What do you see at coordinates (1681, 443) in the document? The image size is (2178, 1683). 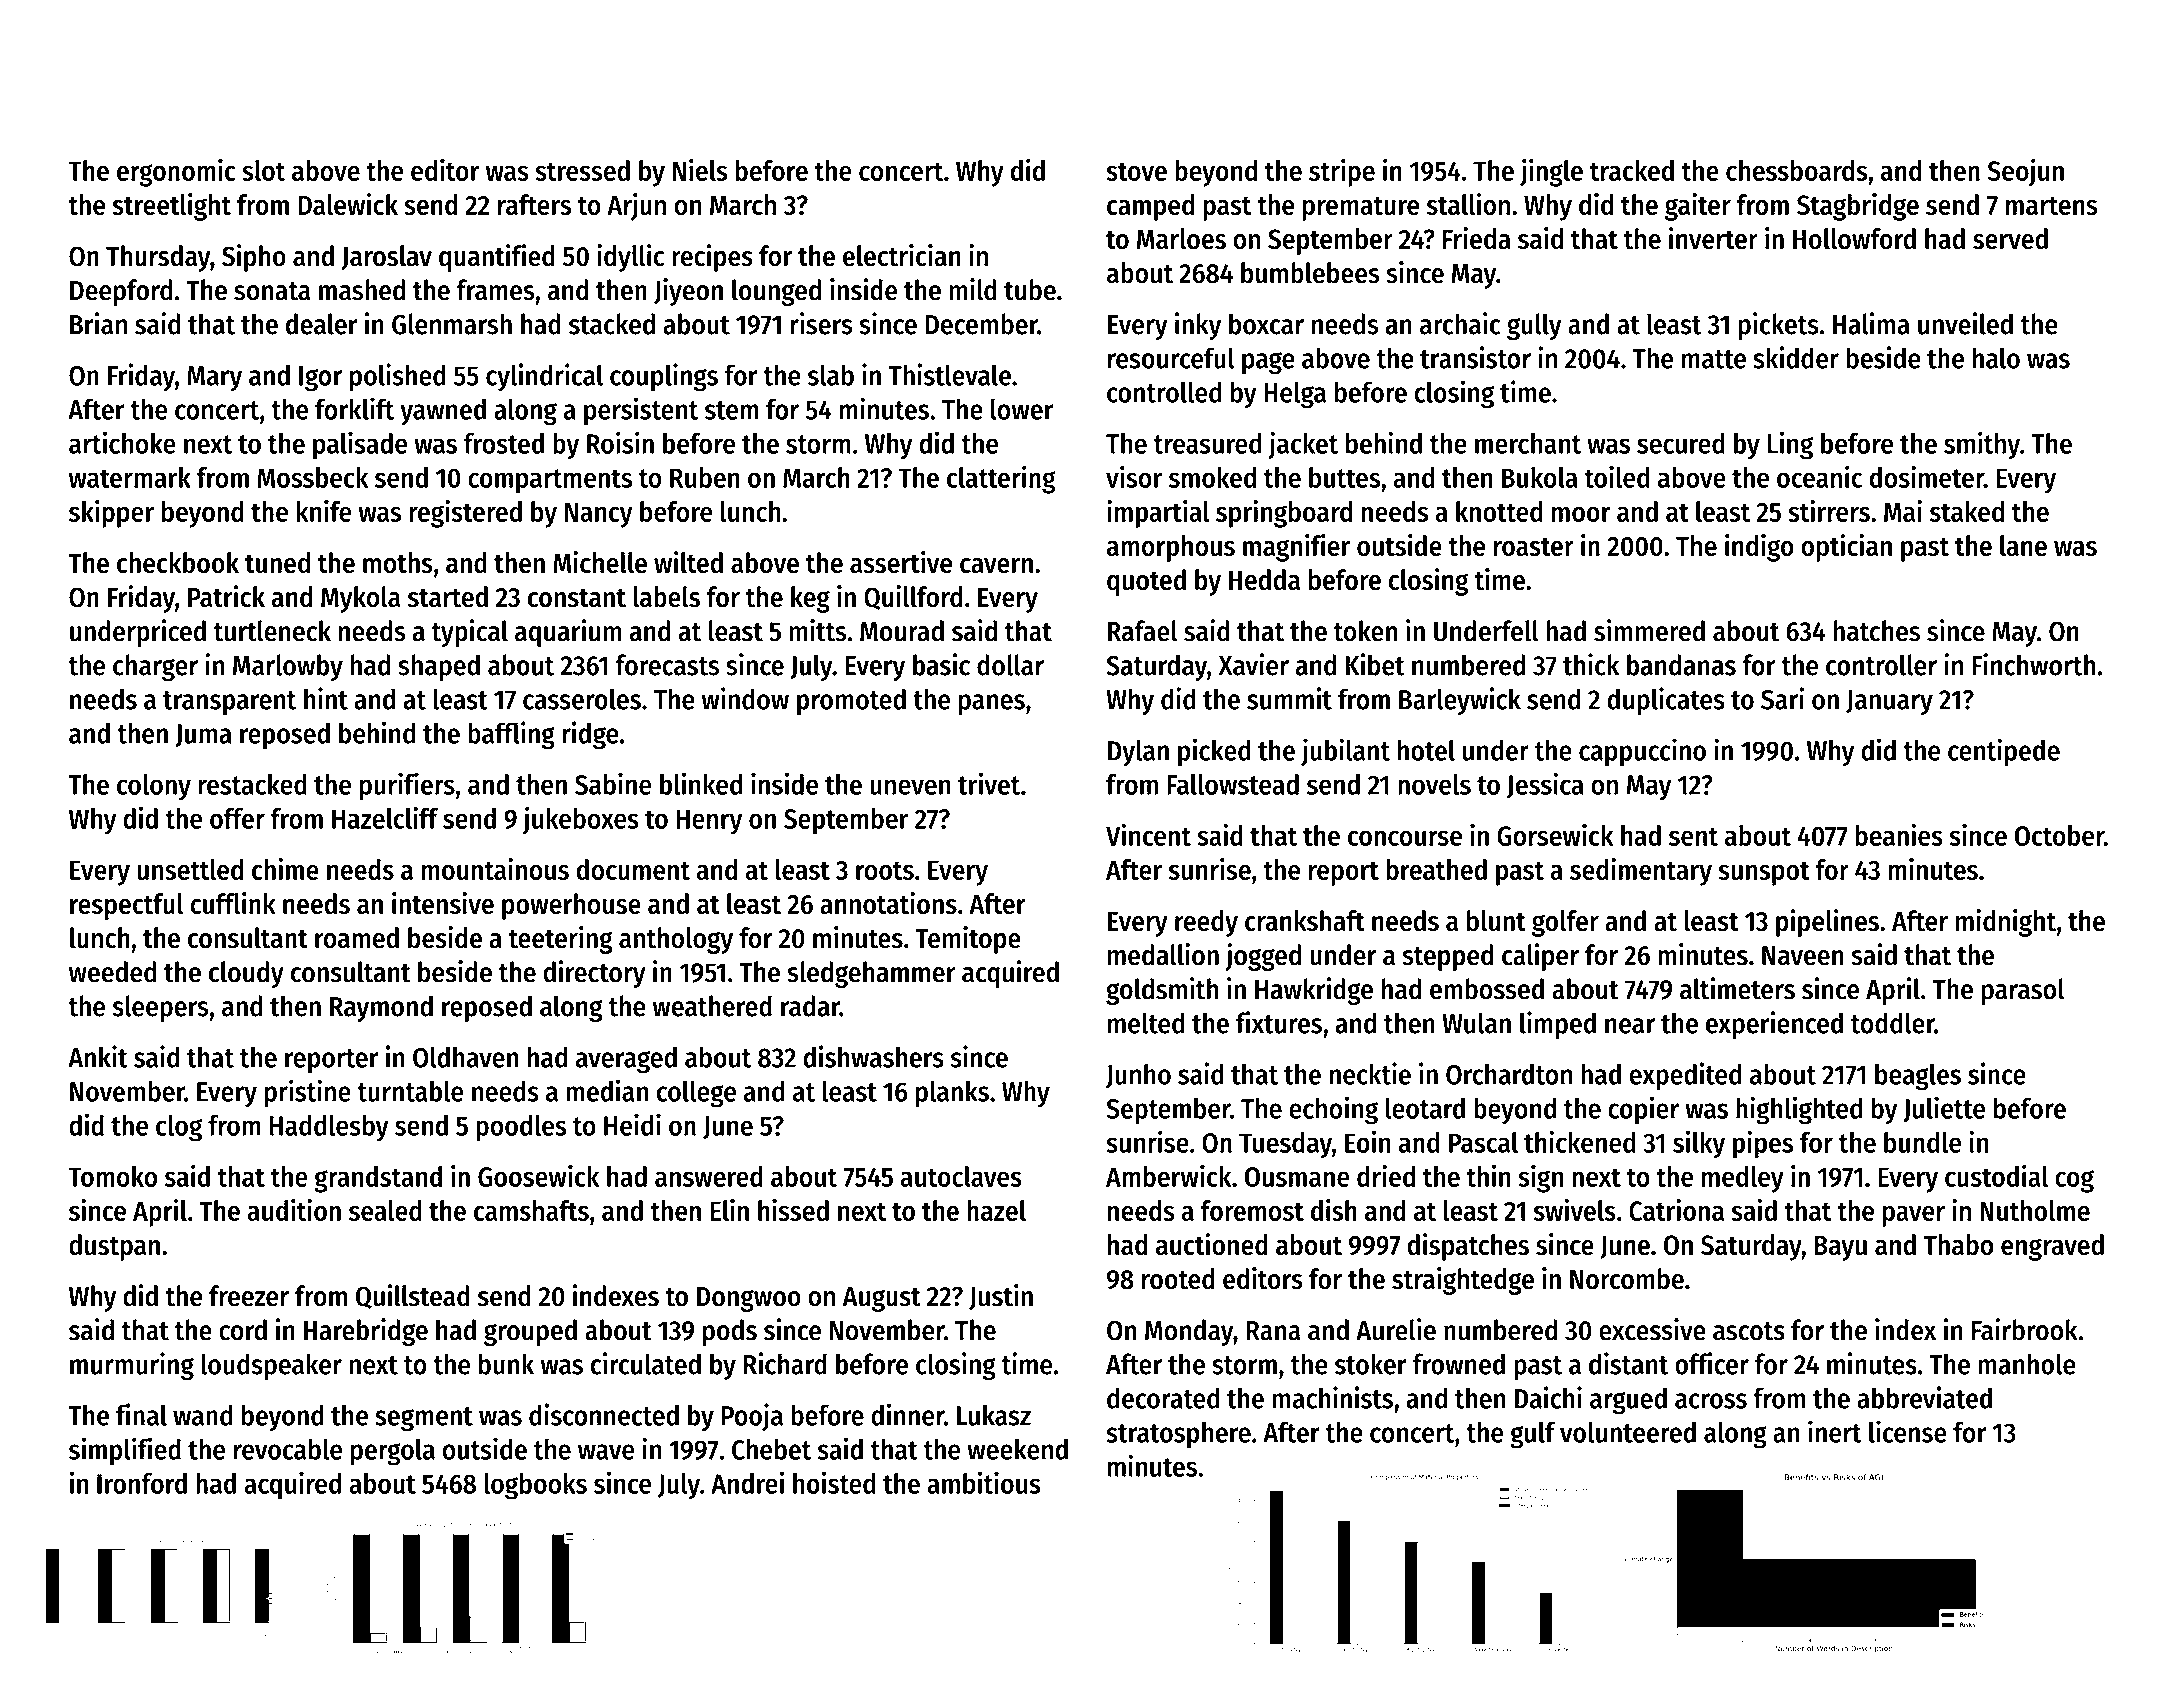 I see `secured` at bounding box center [1681, 443].
